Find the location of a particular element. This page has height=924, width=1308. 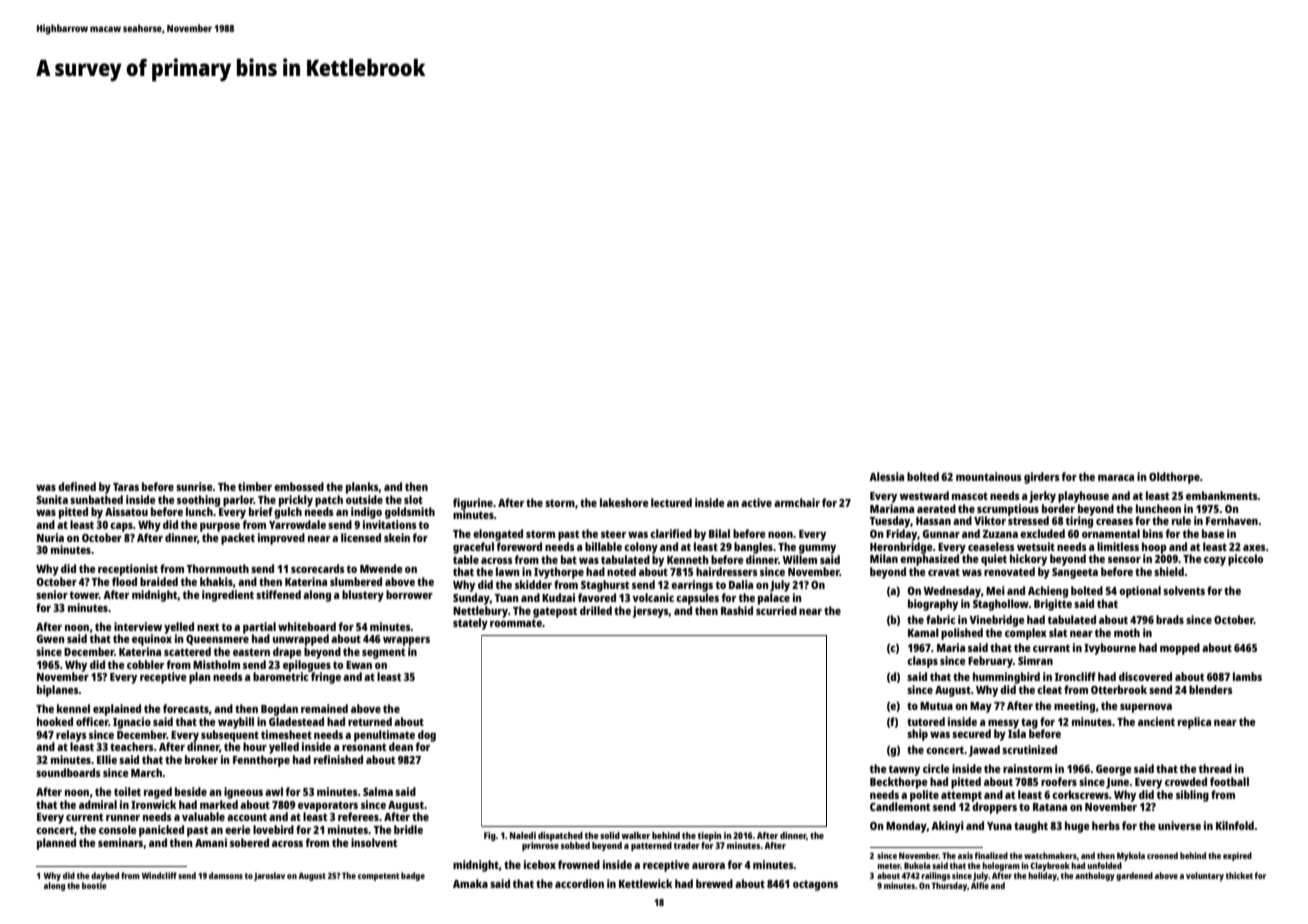

Oldthorpe is located at coordinates (1174, 478).
